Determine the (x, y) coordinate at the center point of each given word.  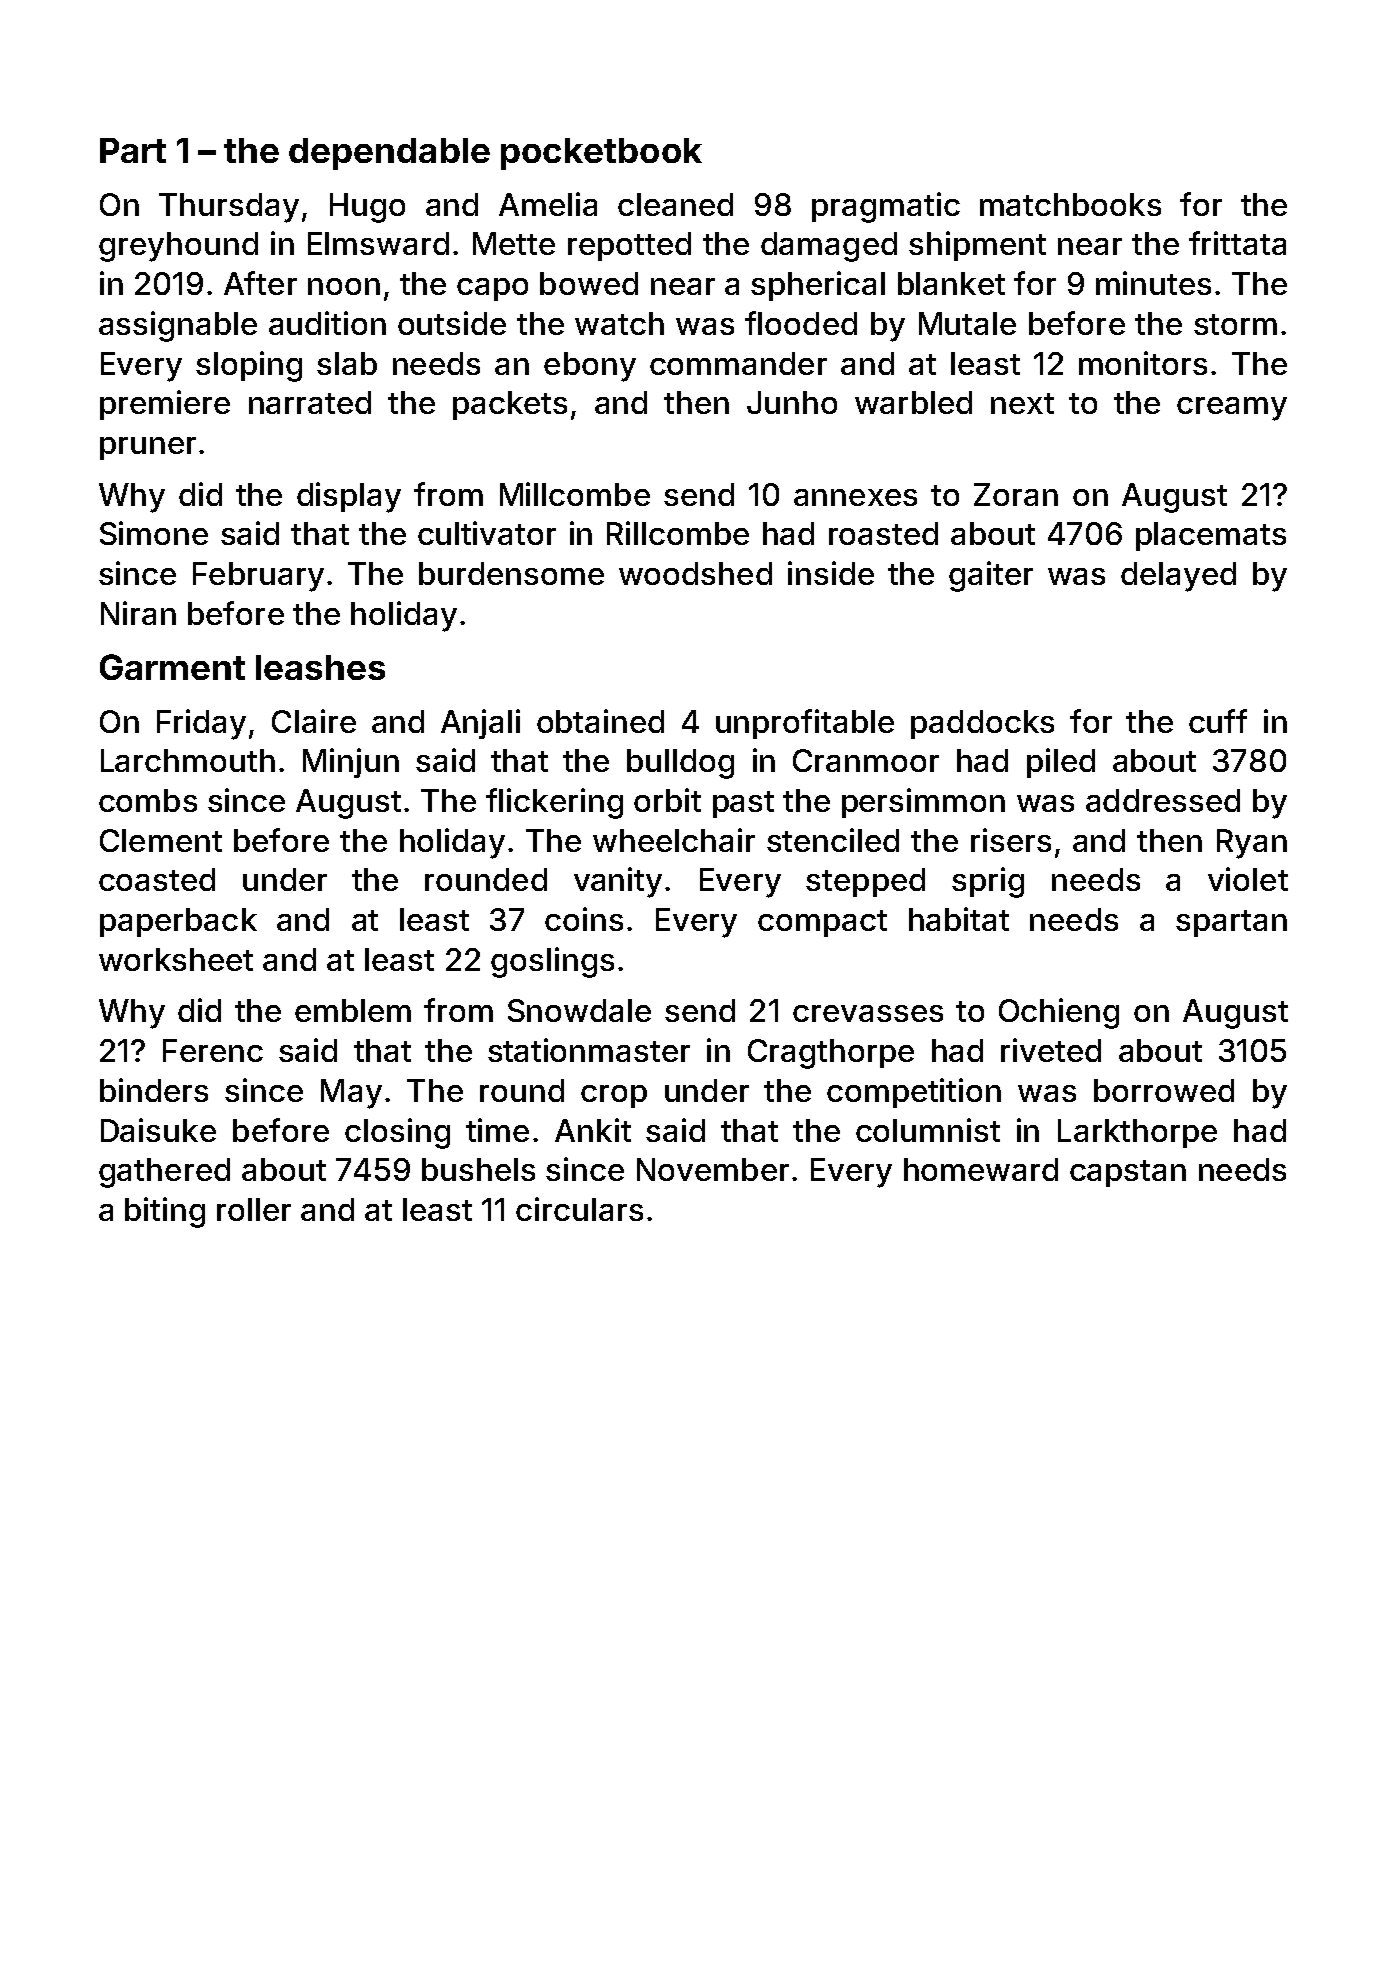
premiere (165, 405)
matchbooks (1070, 204)
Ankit (593, 1130)
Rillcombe (678, 533)
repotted (629, 246)
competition (914, 1093)
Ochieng (1059, 1013)
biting (165, 1212)
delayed (1178, 577)
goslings (552, 962)
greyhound (178, 247)
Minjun (351, 763)
